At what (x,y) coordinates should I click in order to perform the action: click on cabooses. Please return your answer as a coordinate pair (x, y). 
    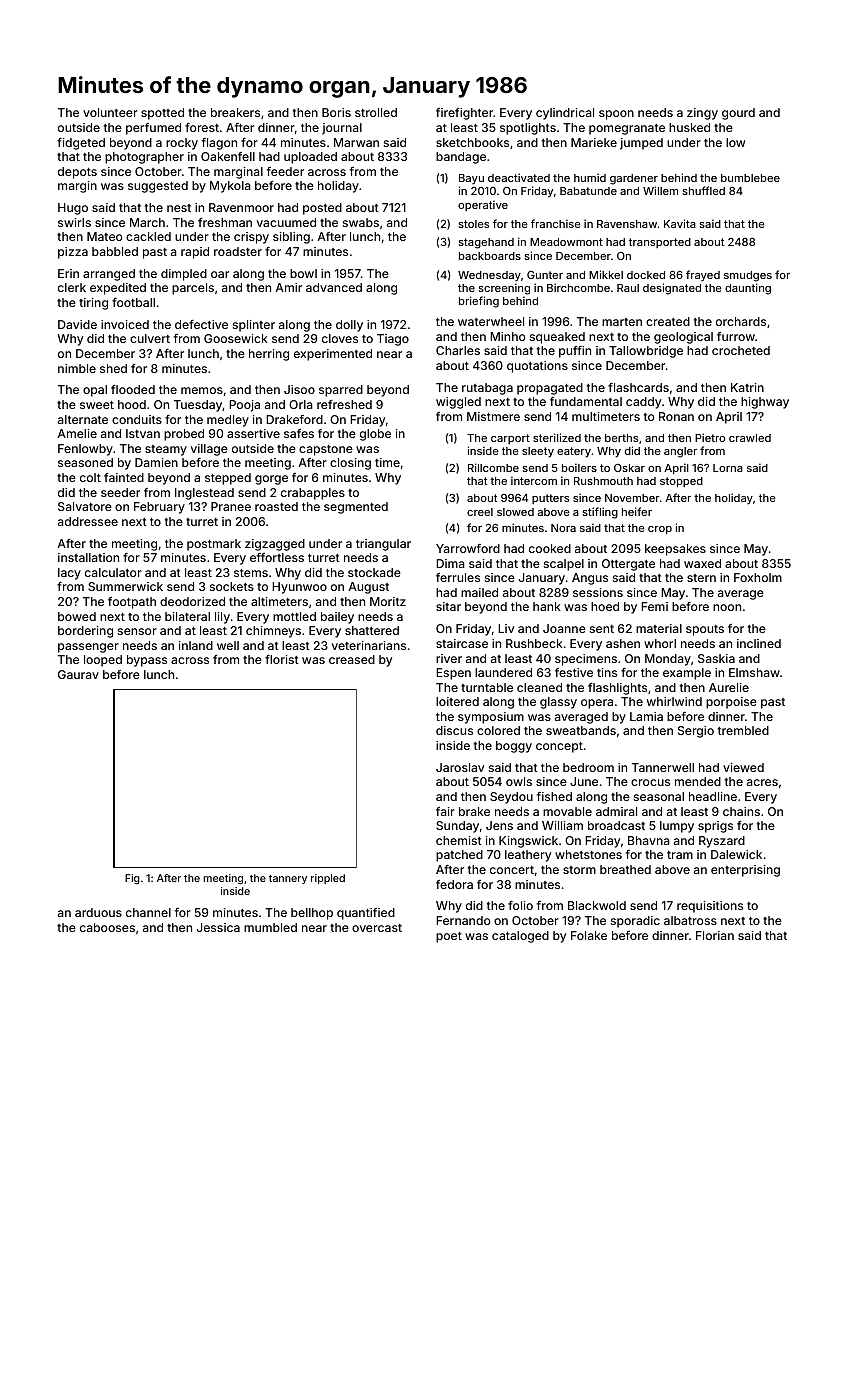
    Looking at the image, I should click on (107, 927).
